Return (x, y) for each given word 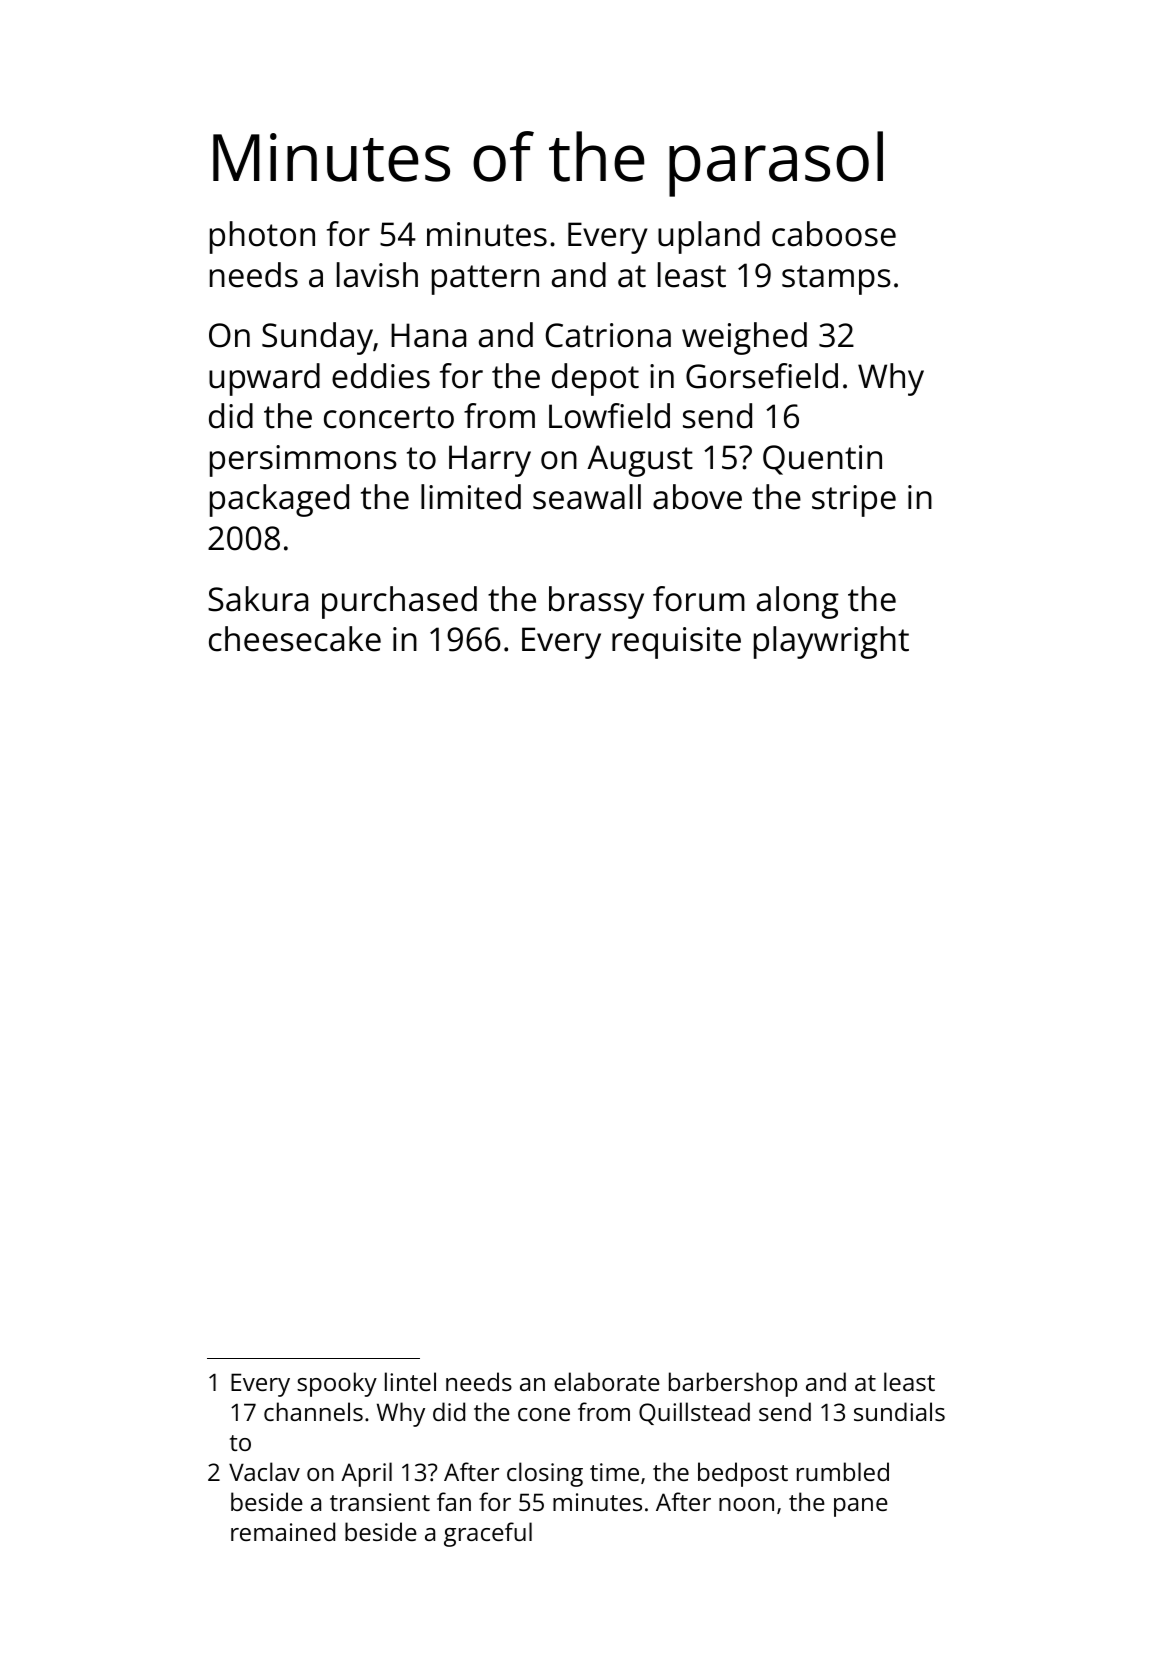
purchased (399, 602)
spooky (337, 1384)
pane (861, 1507)
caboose (834, 234)
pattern (485, 280)
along (798, 602)
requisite (676, 643)
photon (262, 237)
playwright (831, 642)
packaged (279, 500)
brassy (596, 602)
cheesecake (295, 639)
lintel (410, 1381)
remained (283, 1531)
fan (454, 1501)
